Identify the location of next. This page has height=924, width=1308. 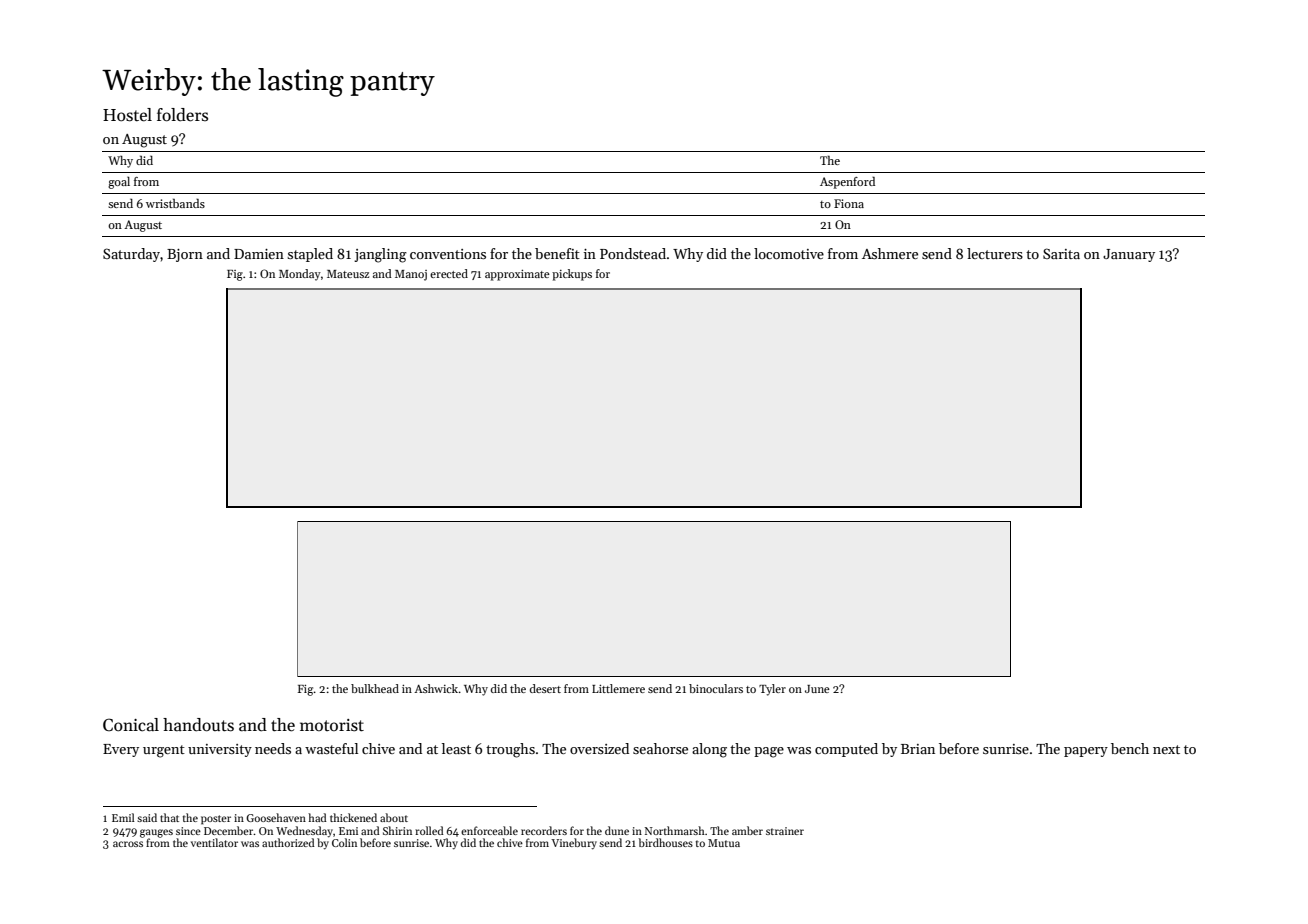
(1166, 749).
